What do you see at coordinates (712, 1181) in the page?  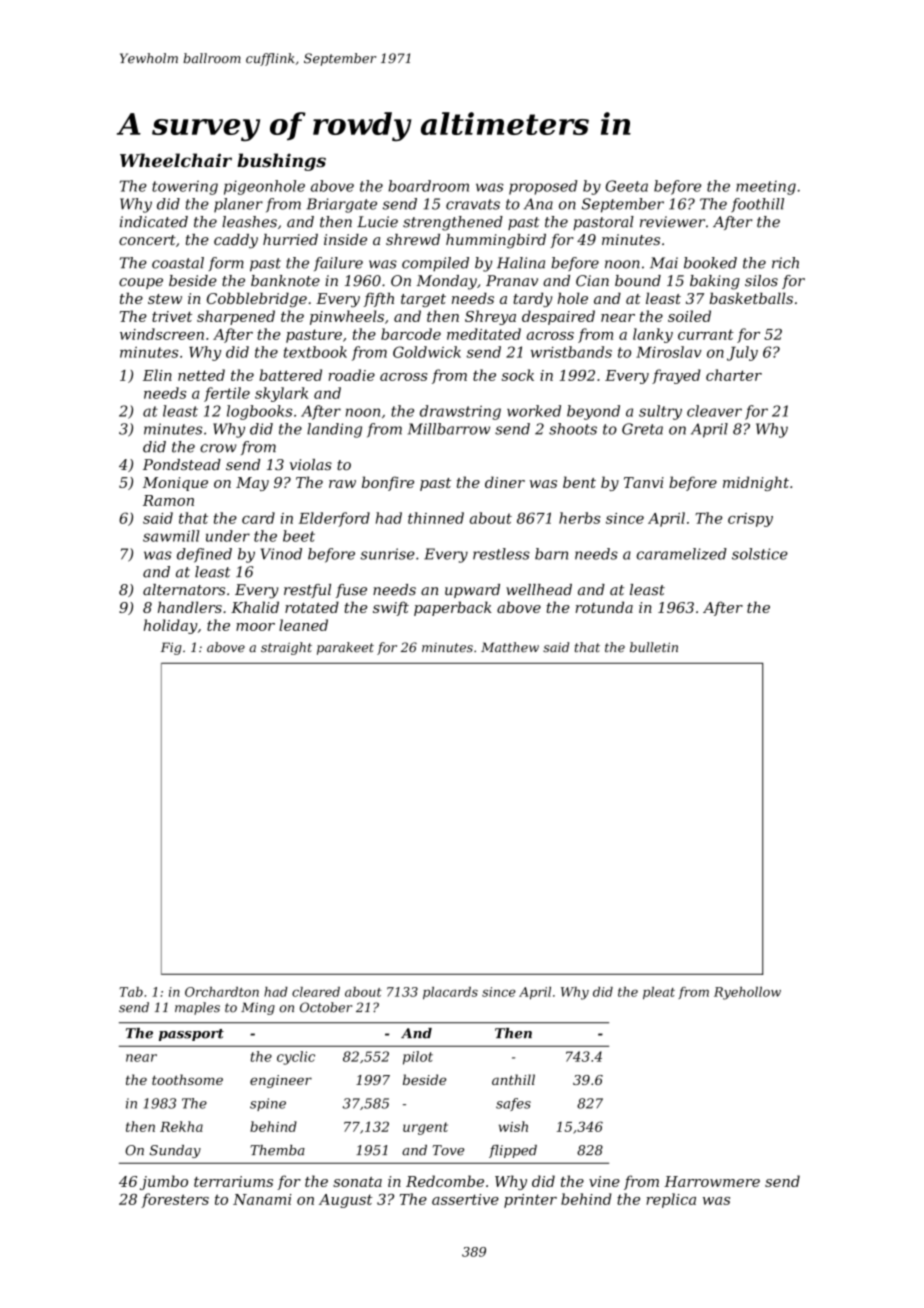 I see `Harrowmere` at bounding box center [712, 1181].
